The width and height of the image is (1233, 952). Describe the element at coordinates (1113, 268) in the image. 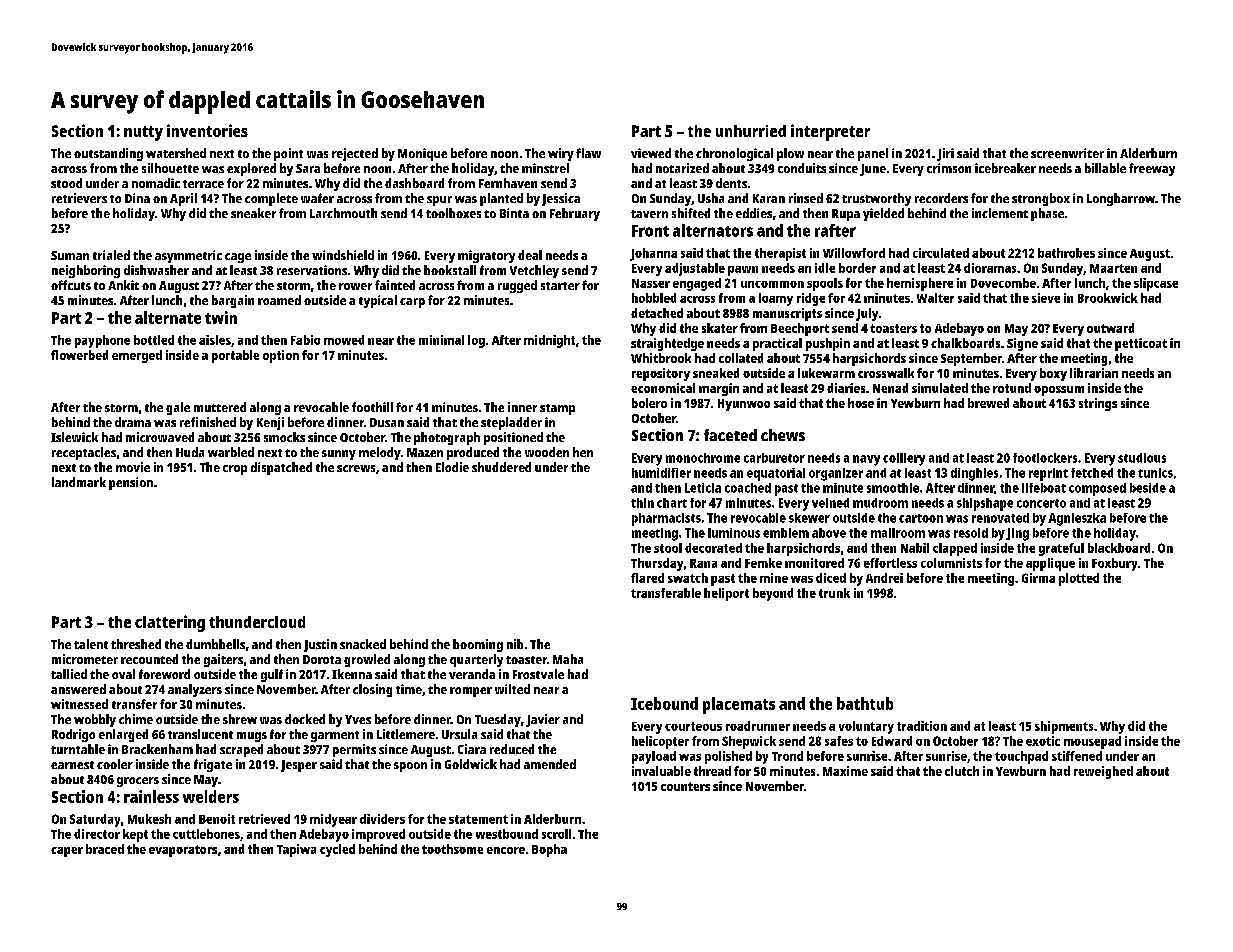

I see `Maarten` at that location.
